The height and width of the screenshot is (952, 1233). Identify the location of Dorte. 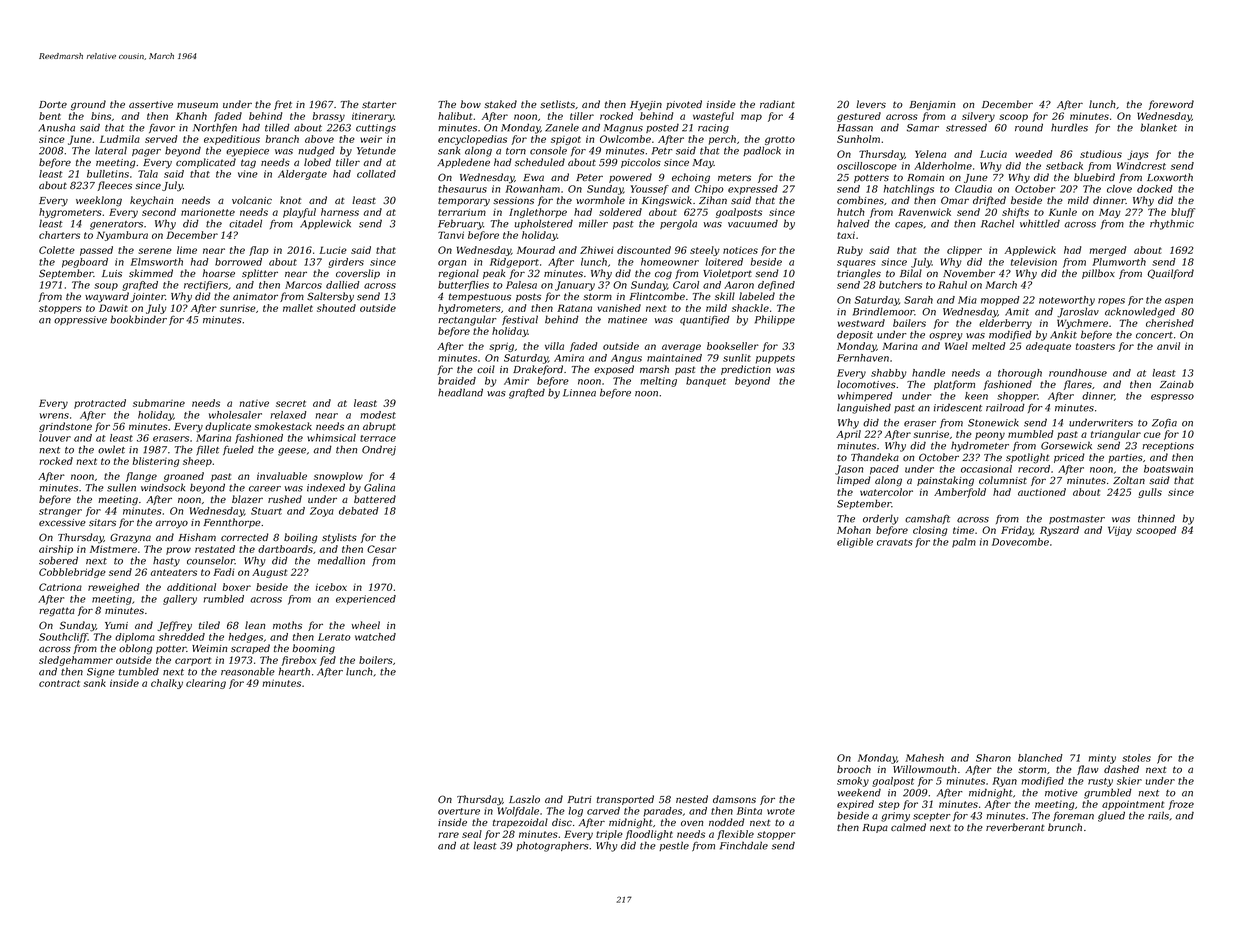
(53, 104).
